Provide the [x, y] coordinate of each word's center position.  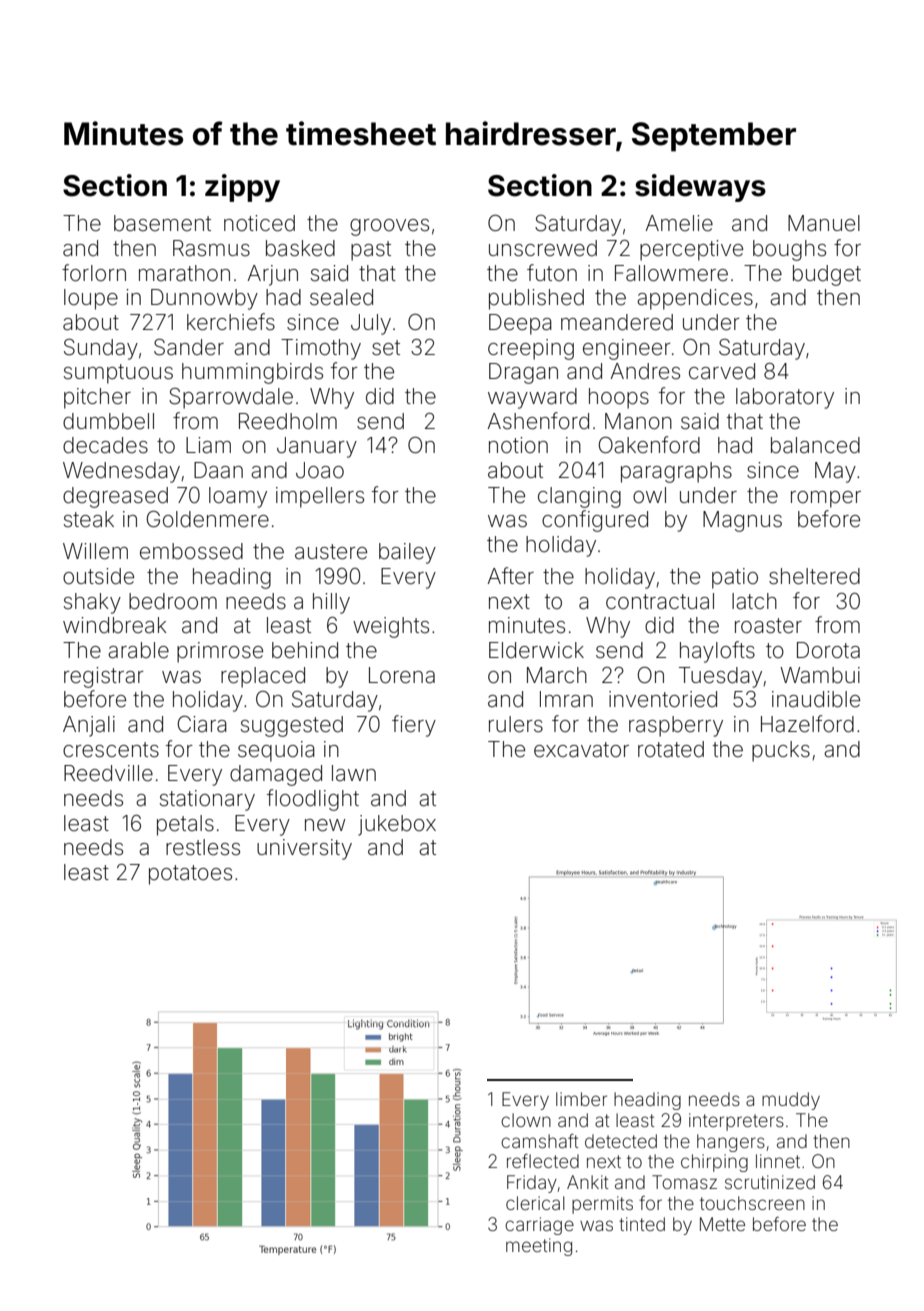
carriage [539, 1226]
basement [162, 223]
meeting [539, 1247]
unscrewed [543, 248]
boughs [789, 250]
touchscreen [752, 1203]
